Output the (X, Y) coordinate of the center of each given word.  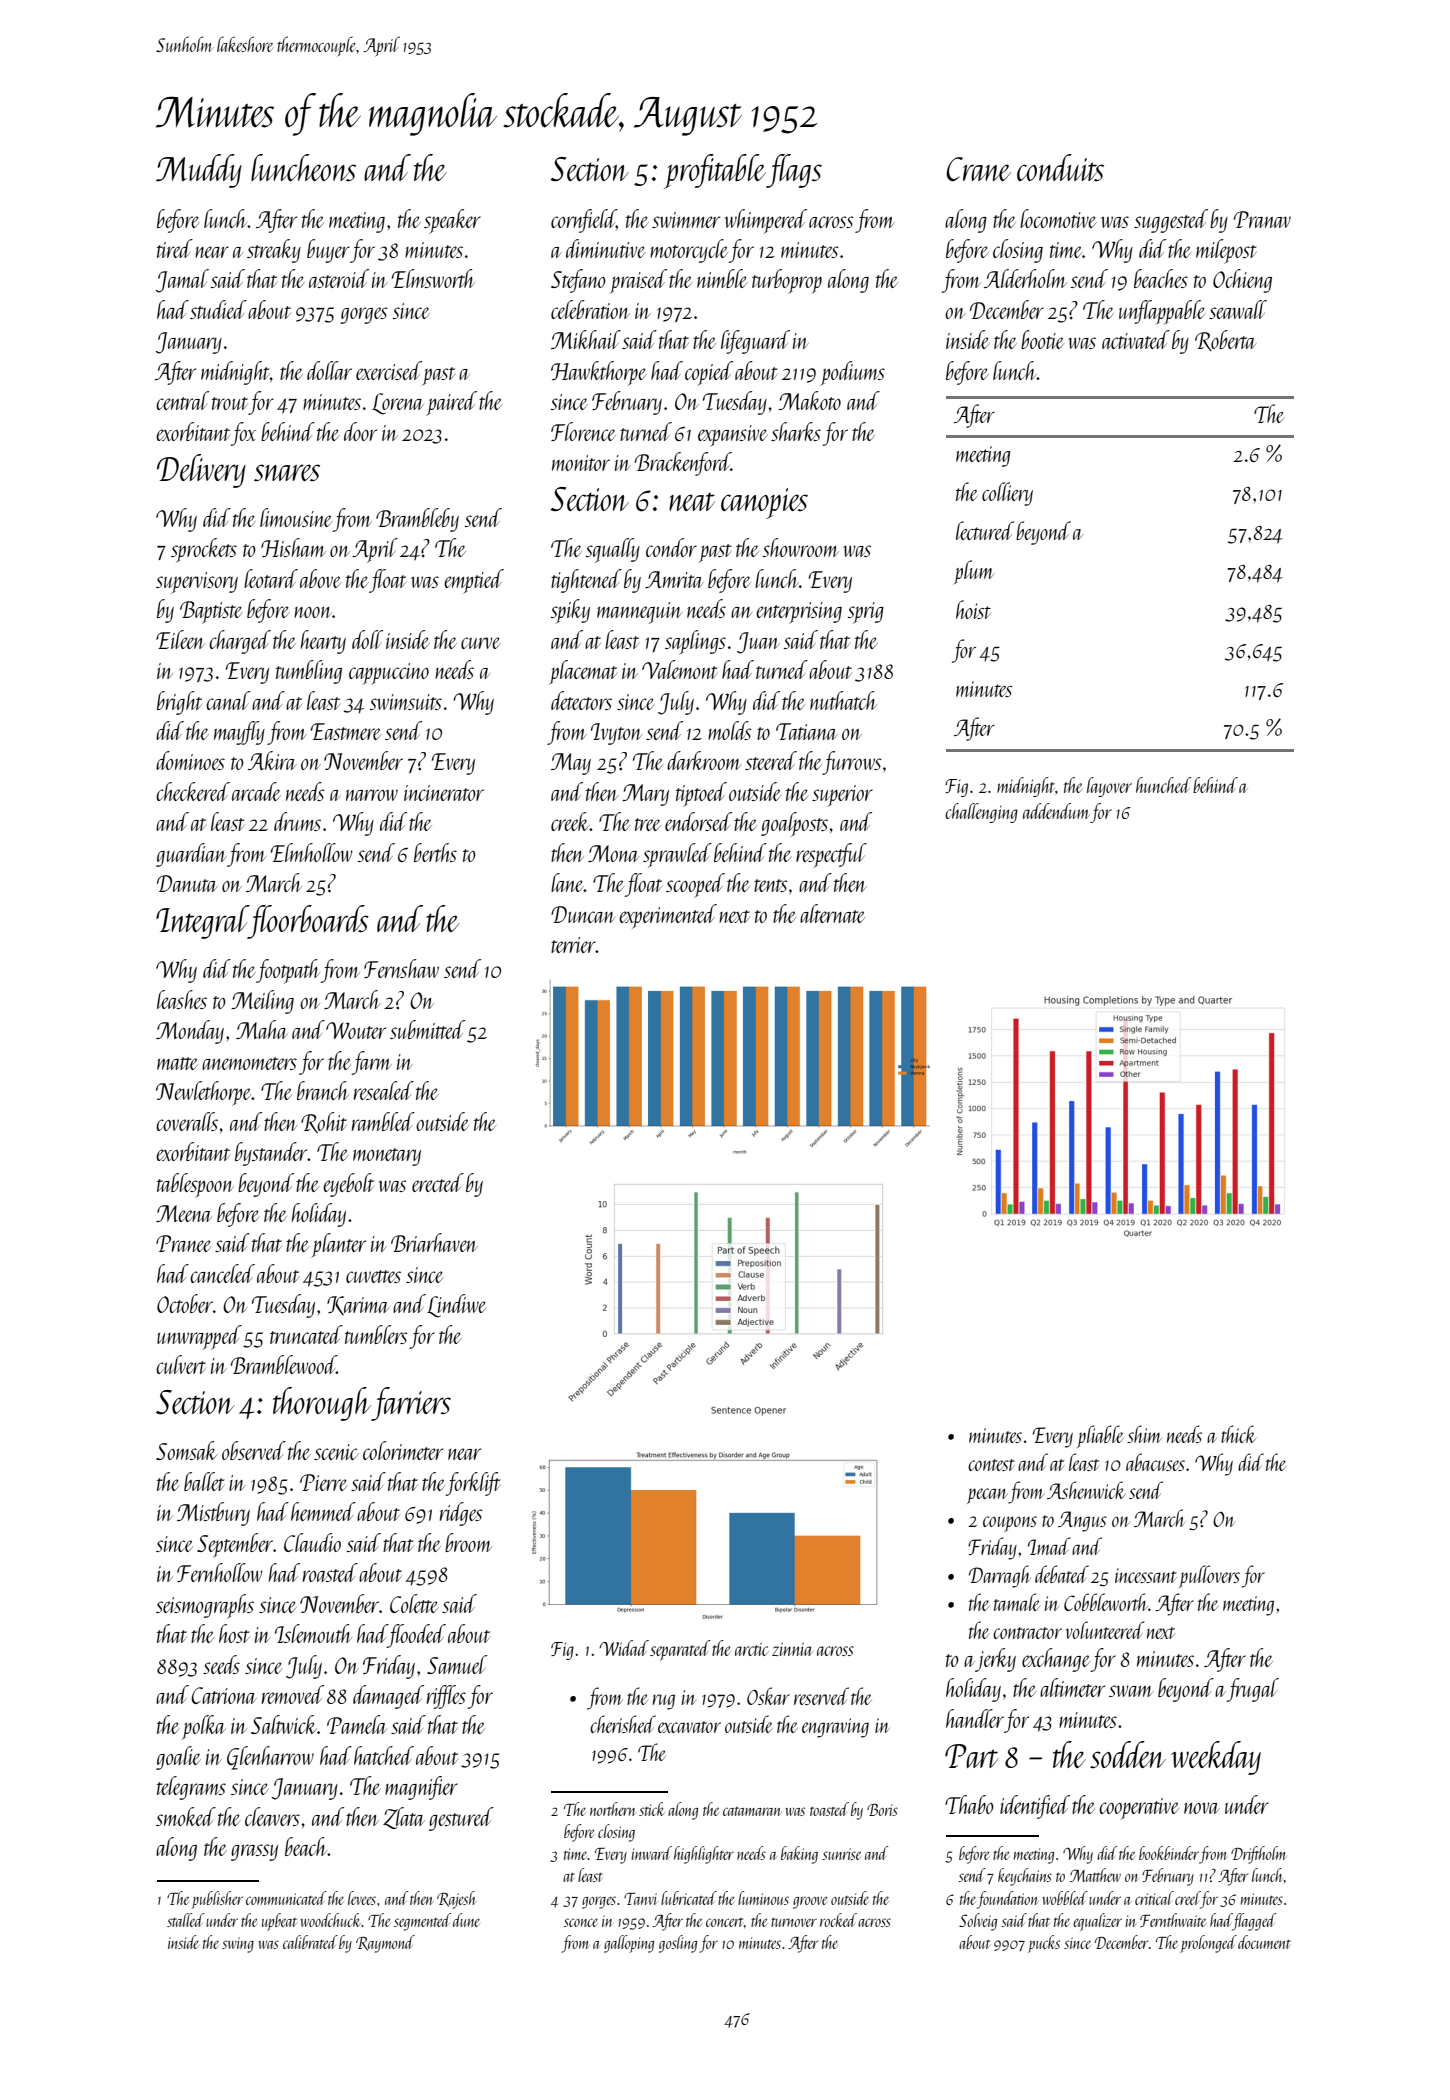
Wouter (356, 1030)
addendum (1056, 811)
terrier (573, 945)
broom (468, 1542)
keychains (1025, 1877)
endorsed (698, 821)
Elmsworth (433, 278)
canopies (764, 503)
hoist (973, 609)
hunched (1164, 785)
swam (1131, 1691)
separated (680, 1650)
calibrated (310, 1942)
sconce (581, 1922)
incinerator (444, 793)
